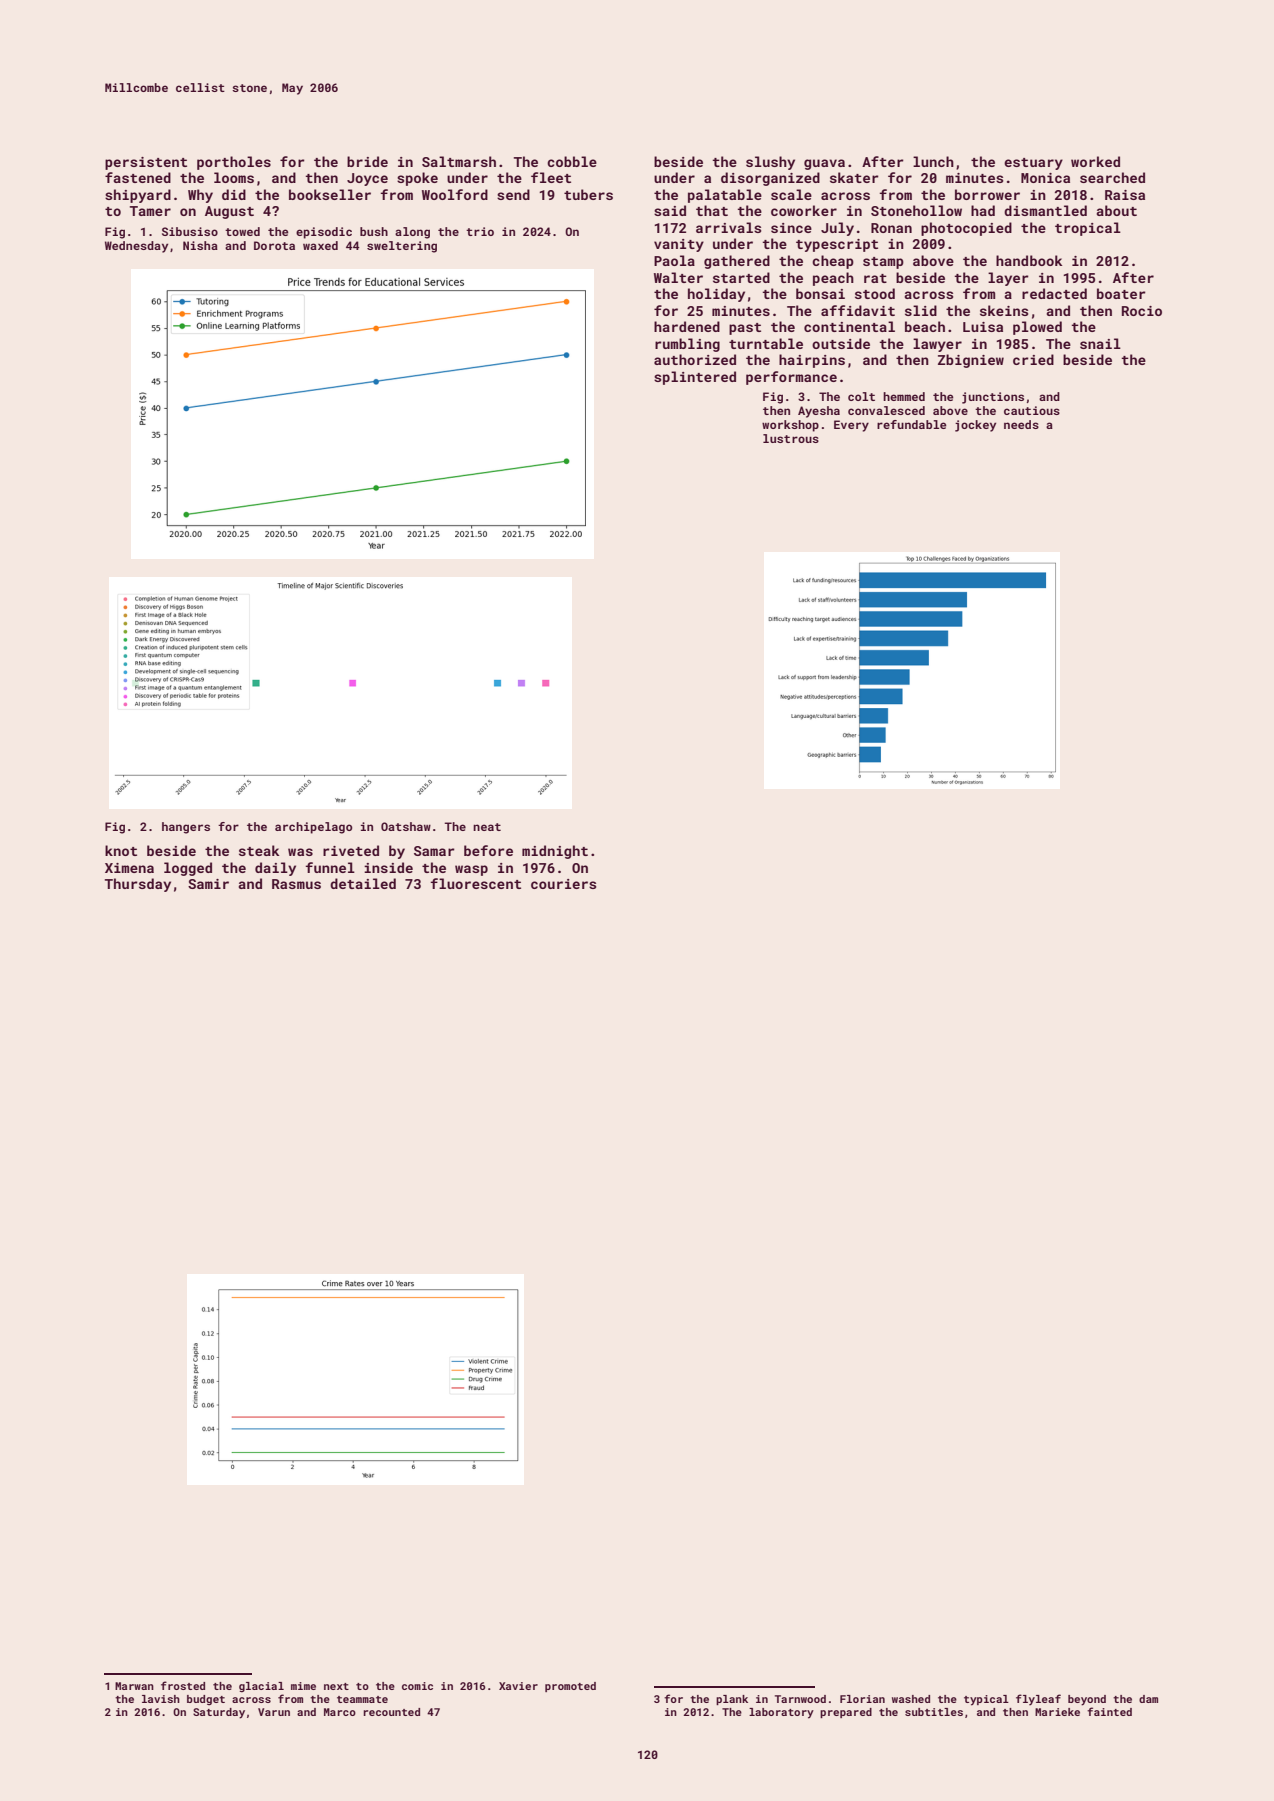 This page has height=1801, width=1274. Describe the element at coordinates (476, 883) in the page. I see `fluorescent` at that location.
